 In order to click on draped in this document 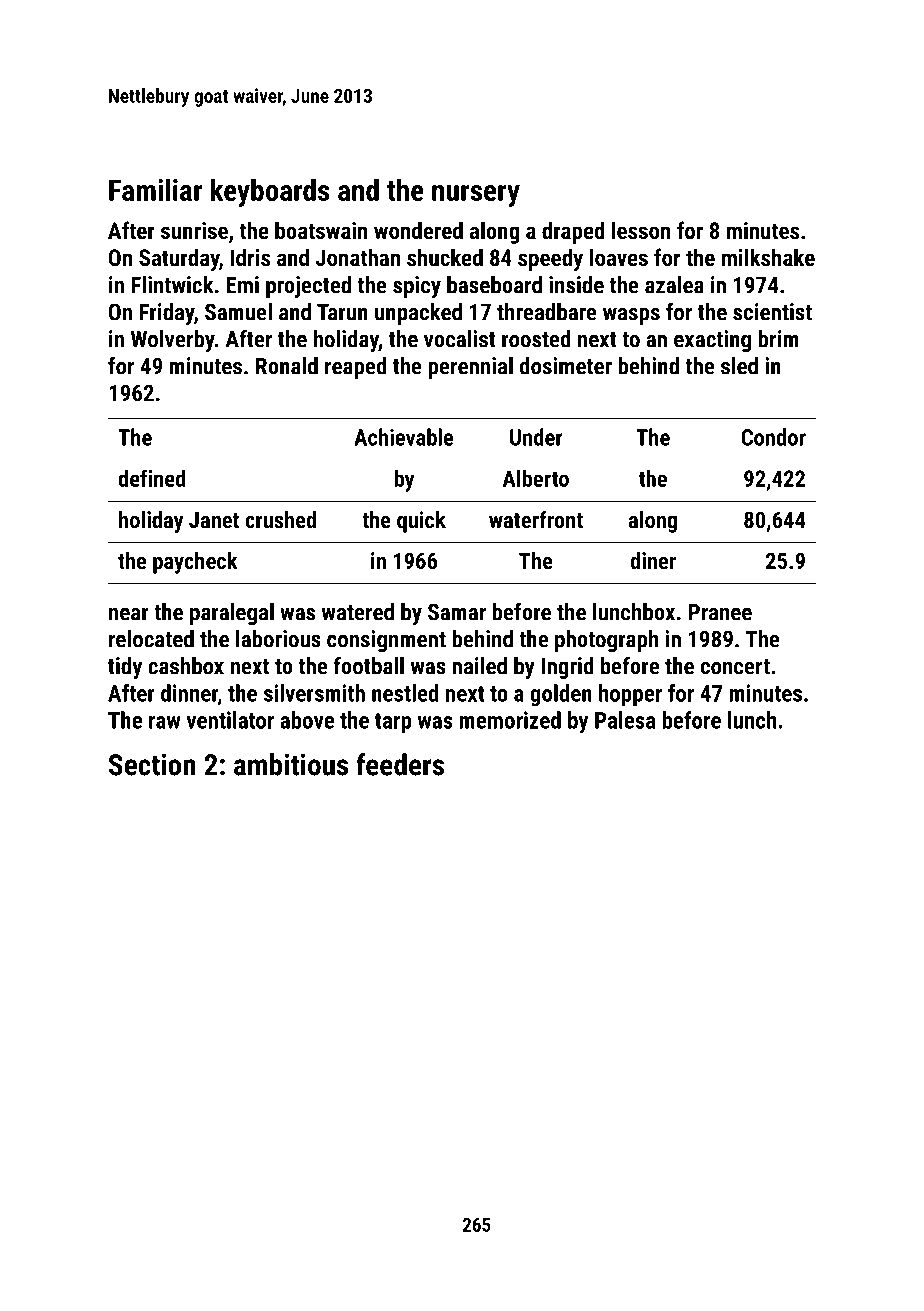, I will do `click(573, 232)`.
